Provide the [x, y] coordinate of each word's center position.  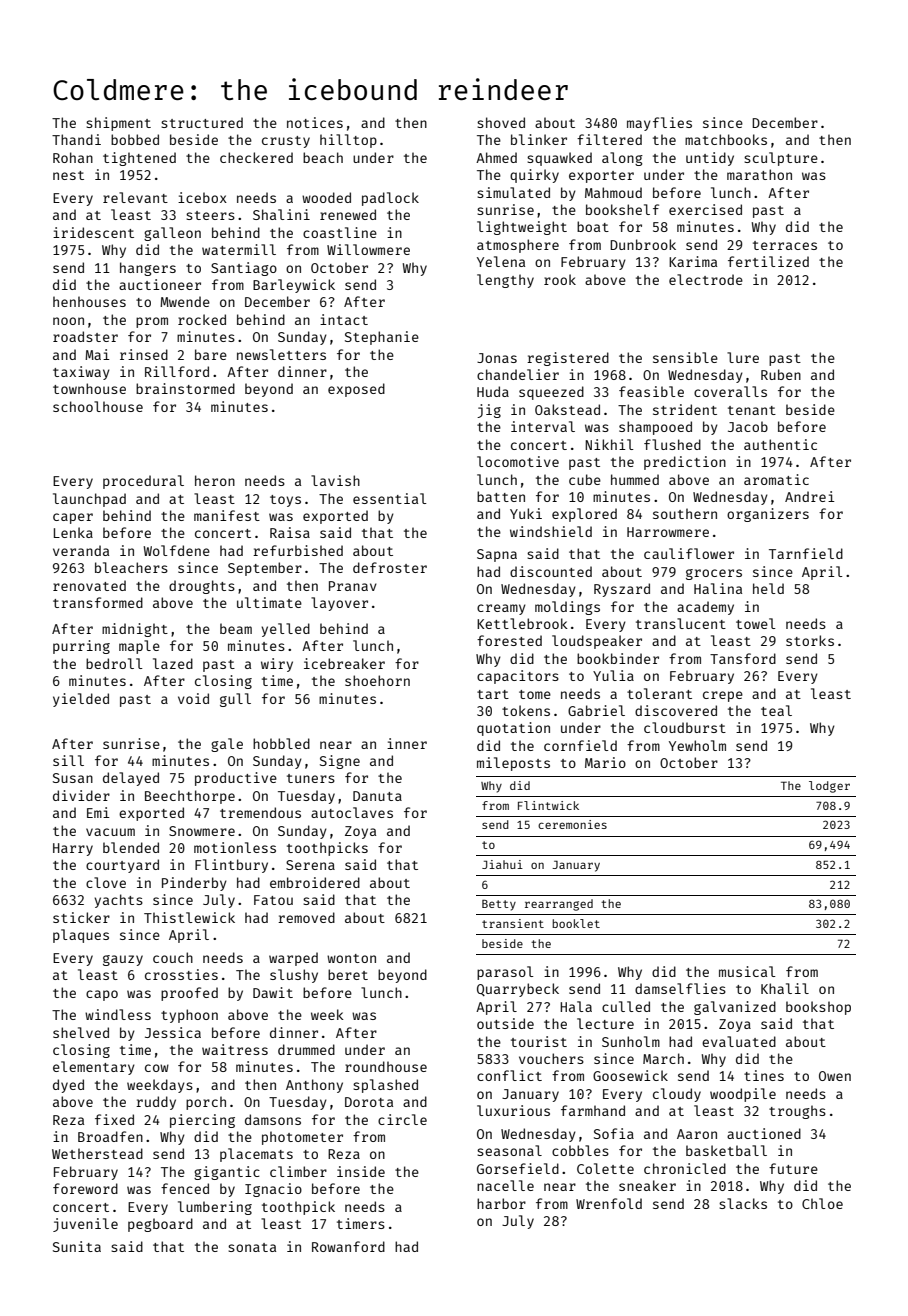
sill [68, 760]
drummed [306, 1049]
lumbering [215, 1208]
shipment [118, 124]
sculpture [781, 159]
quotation [513, 729]
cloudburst [685, 727]
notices [315, 122]
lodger [829, 787]
